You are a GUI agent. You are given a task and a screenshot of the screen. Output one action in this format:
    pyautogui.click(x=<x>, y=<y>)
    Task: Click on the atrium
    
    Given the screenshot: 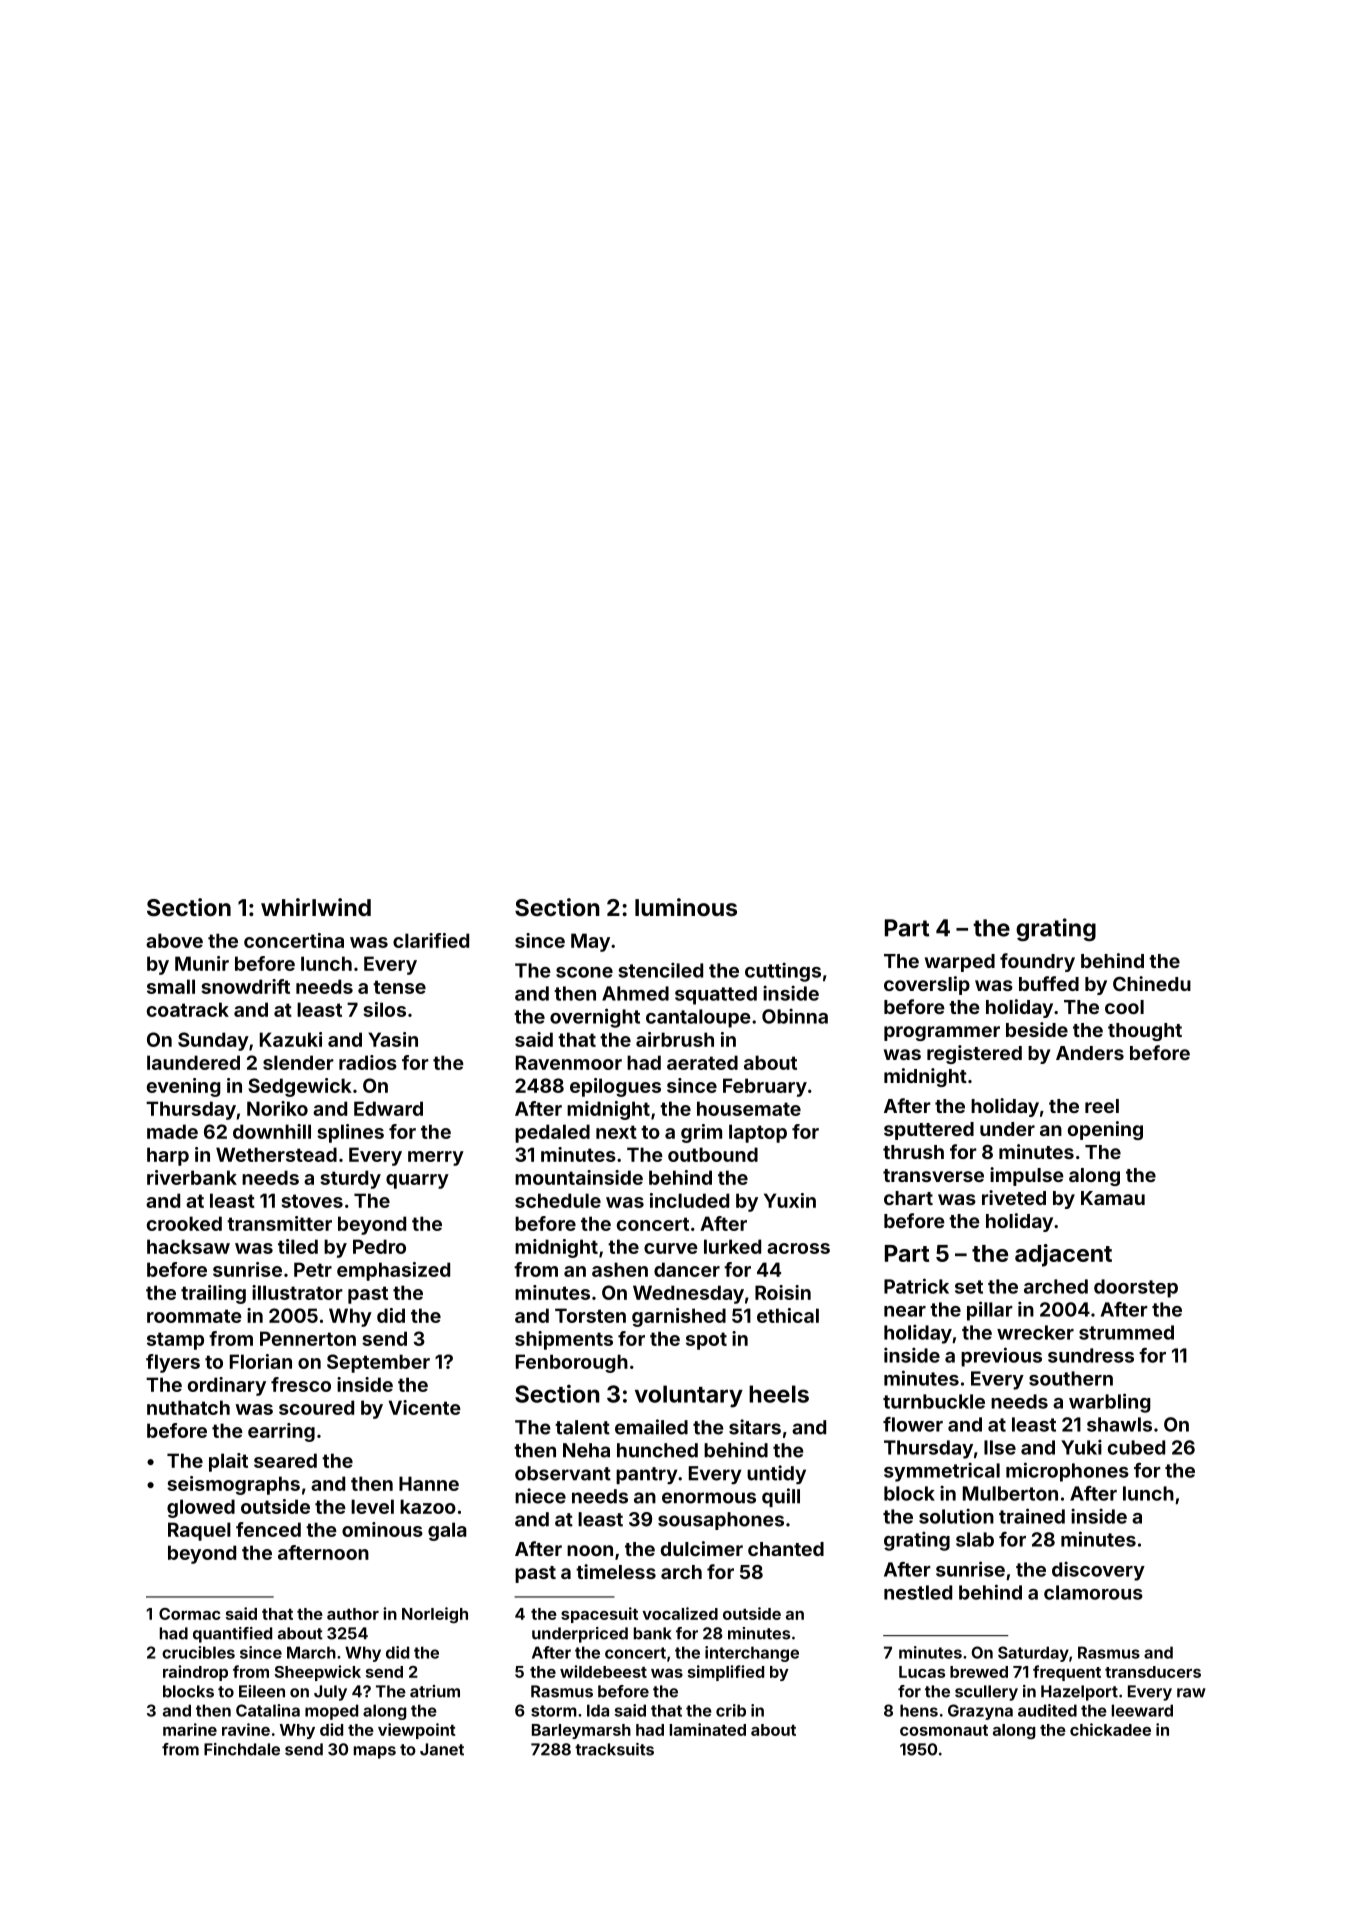 What is the action you would take?
    pyautogui.click(x=435, y=1691)
